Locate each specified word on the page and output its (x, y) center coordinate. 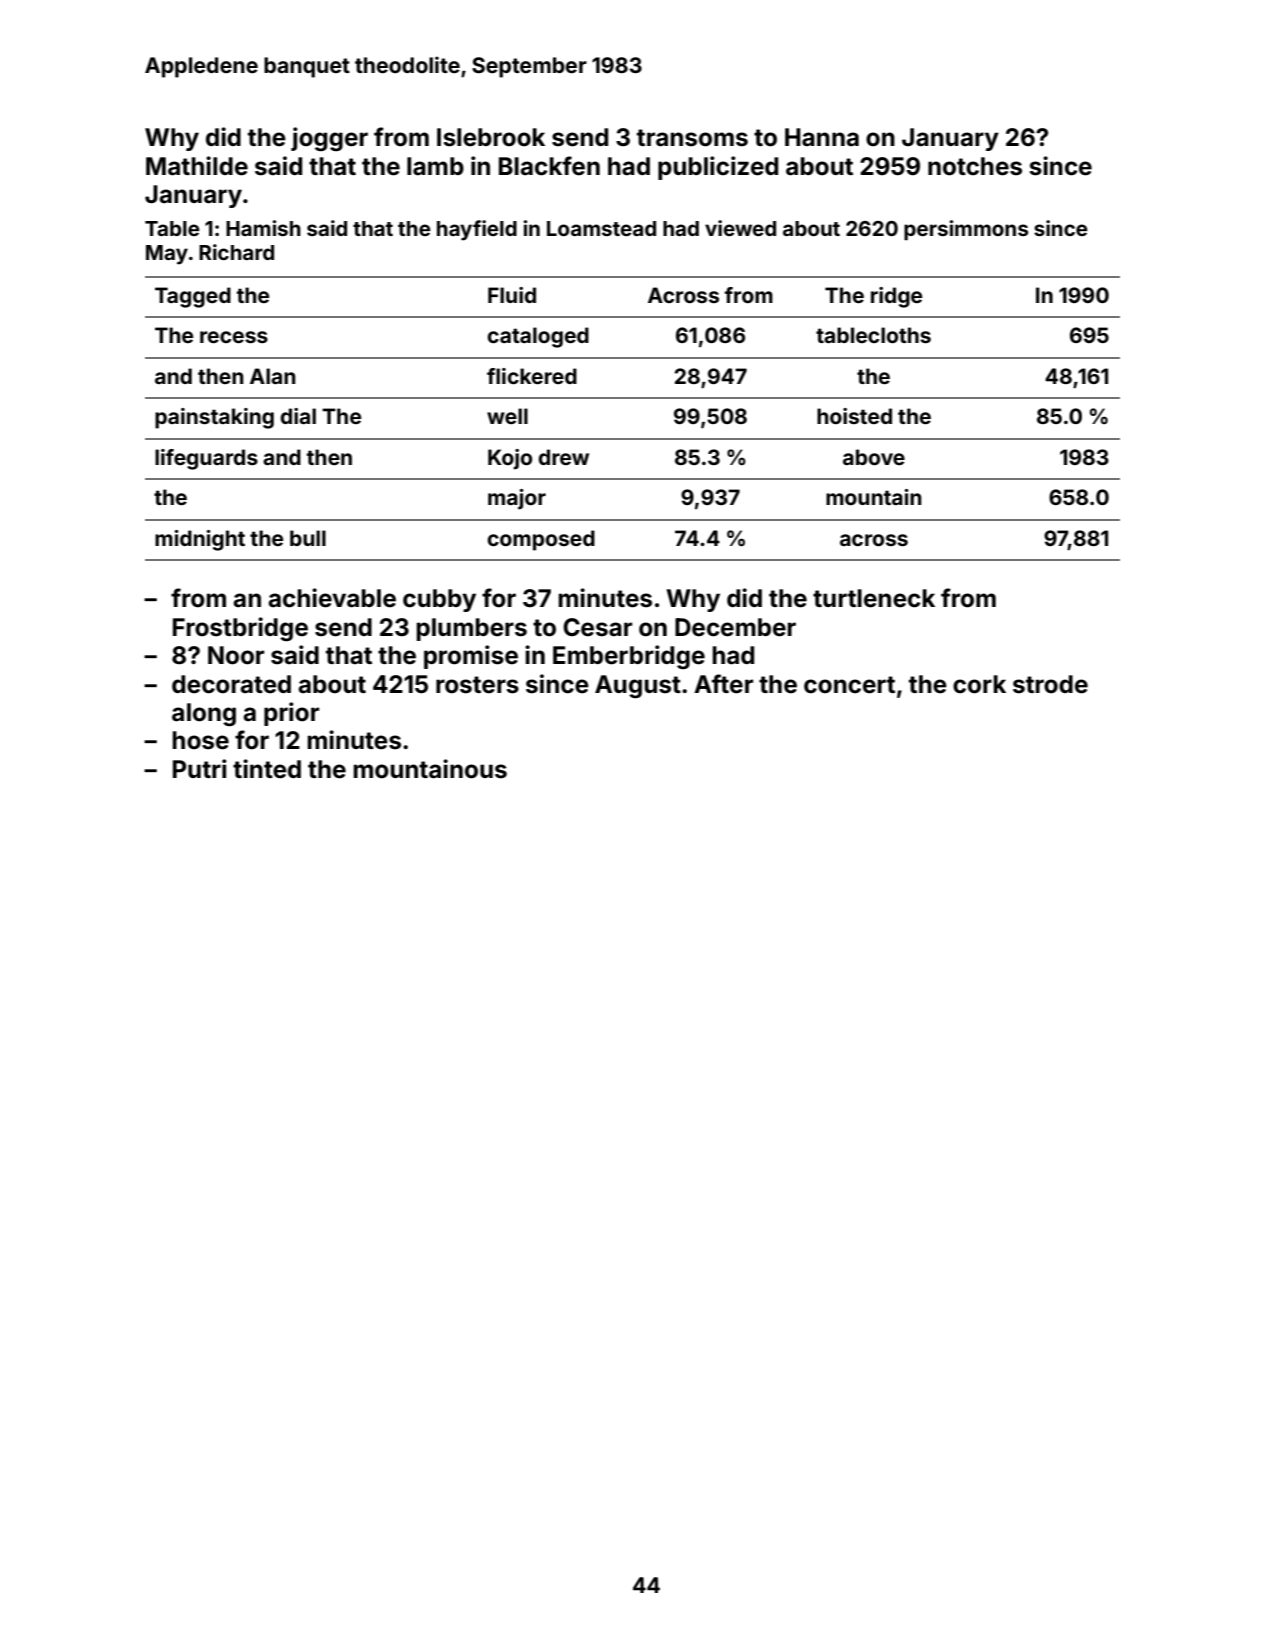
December (735, 627)
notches (975, 166)
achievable (332, 598)
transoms (692, 138)
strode (1050, 684)
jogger (329, 139)
